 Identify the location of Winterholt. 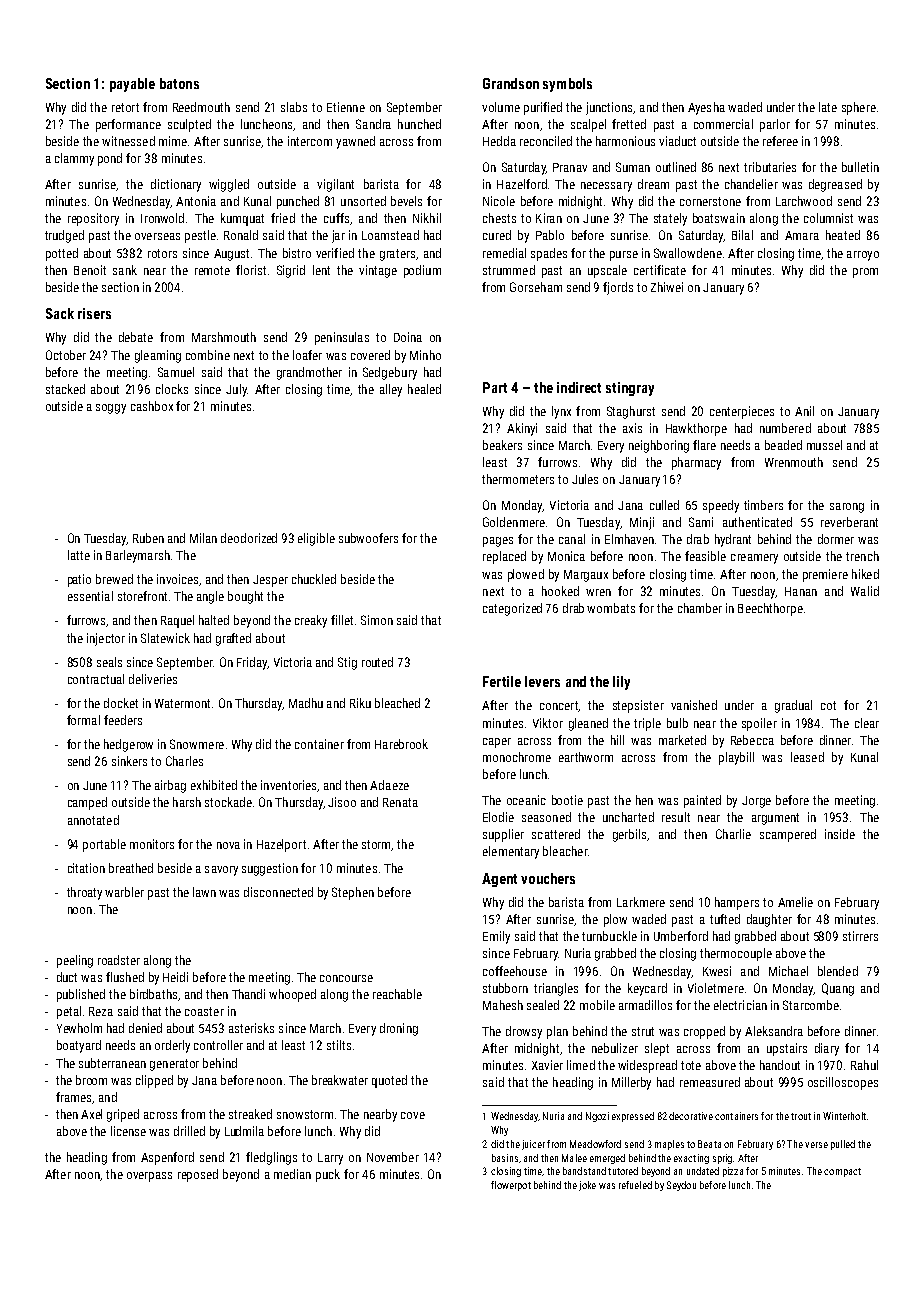
(844, 1116).
